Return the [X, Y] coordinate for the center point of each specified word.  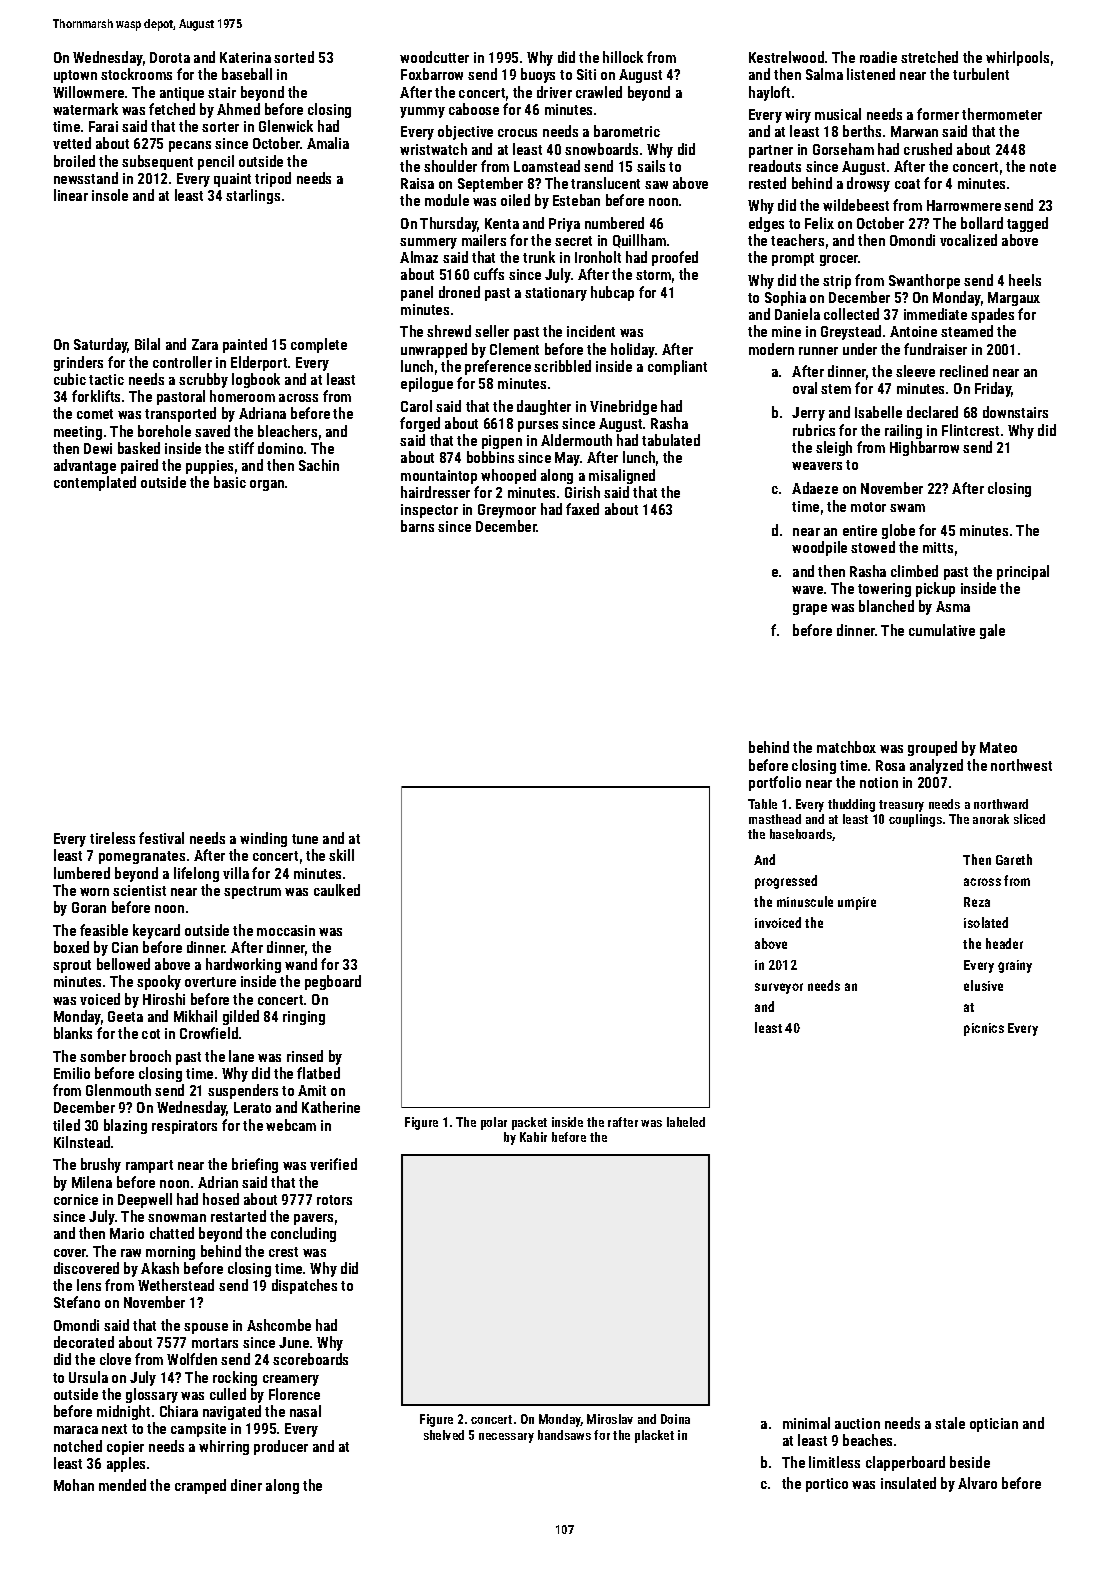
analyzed [936, 766]
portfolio [775, 783]
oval [805, 388]
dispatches [304, 1286]
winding [263, 839]
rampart [149, 1166]
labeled [686, 1122]
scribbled [562, 366]
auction [857, 1423]
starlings [253, 196]
